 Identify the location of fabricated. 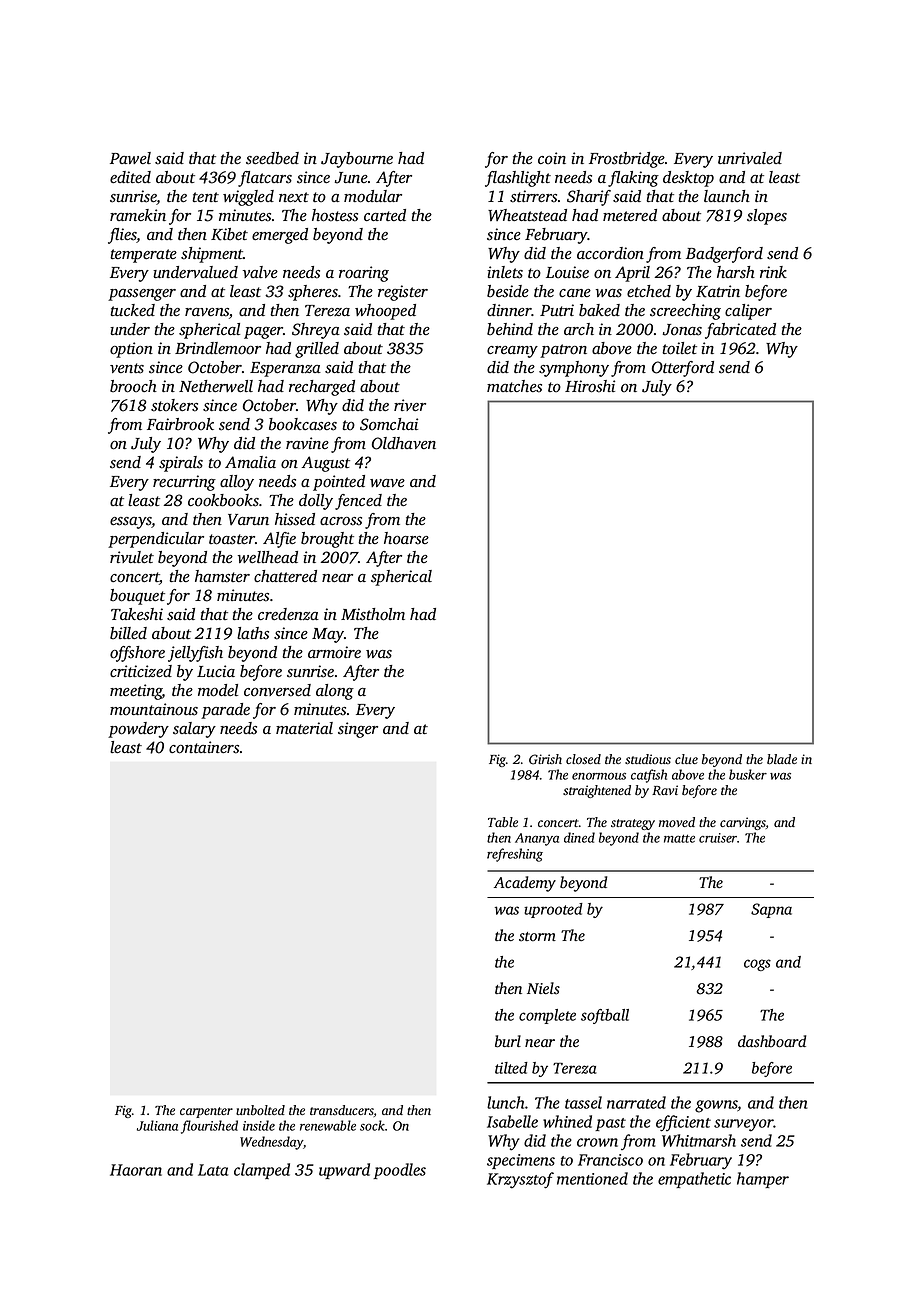
(740, 331).
